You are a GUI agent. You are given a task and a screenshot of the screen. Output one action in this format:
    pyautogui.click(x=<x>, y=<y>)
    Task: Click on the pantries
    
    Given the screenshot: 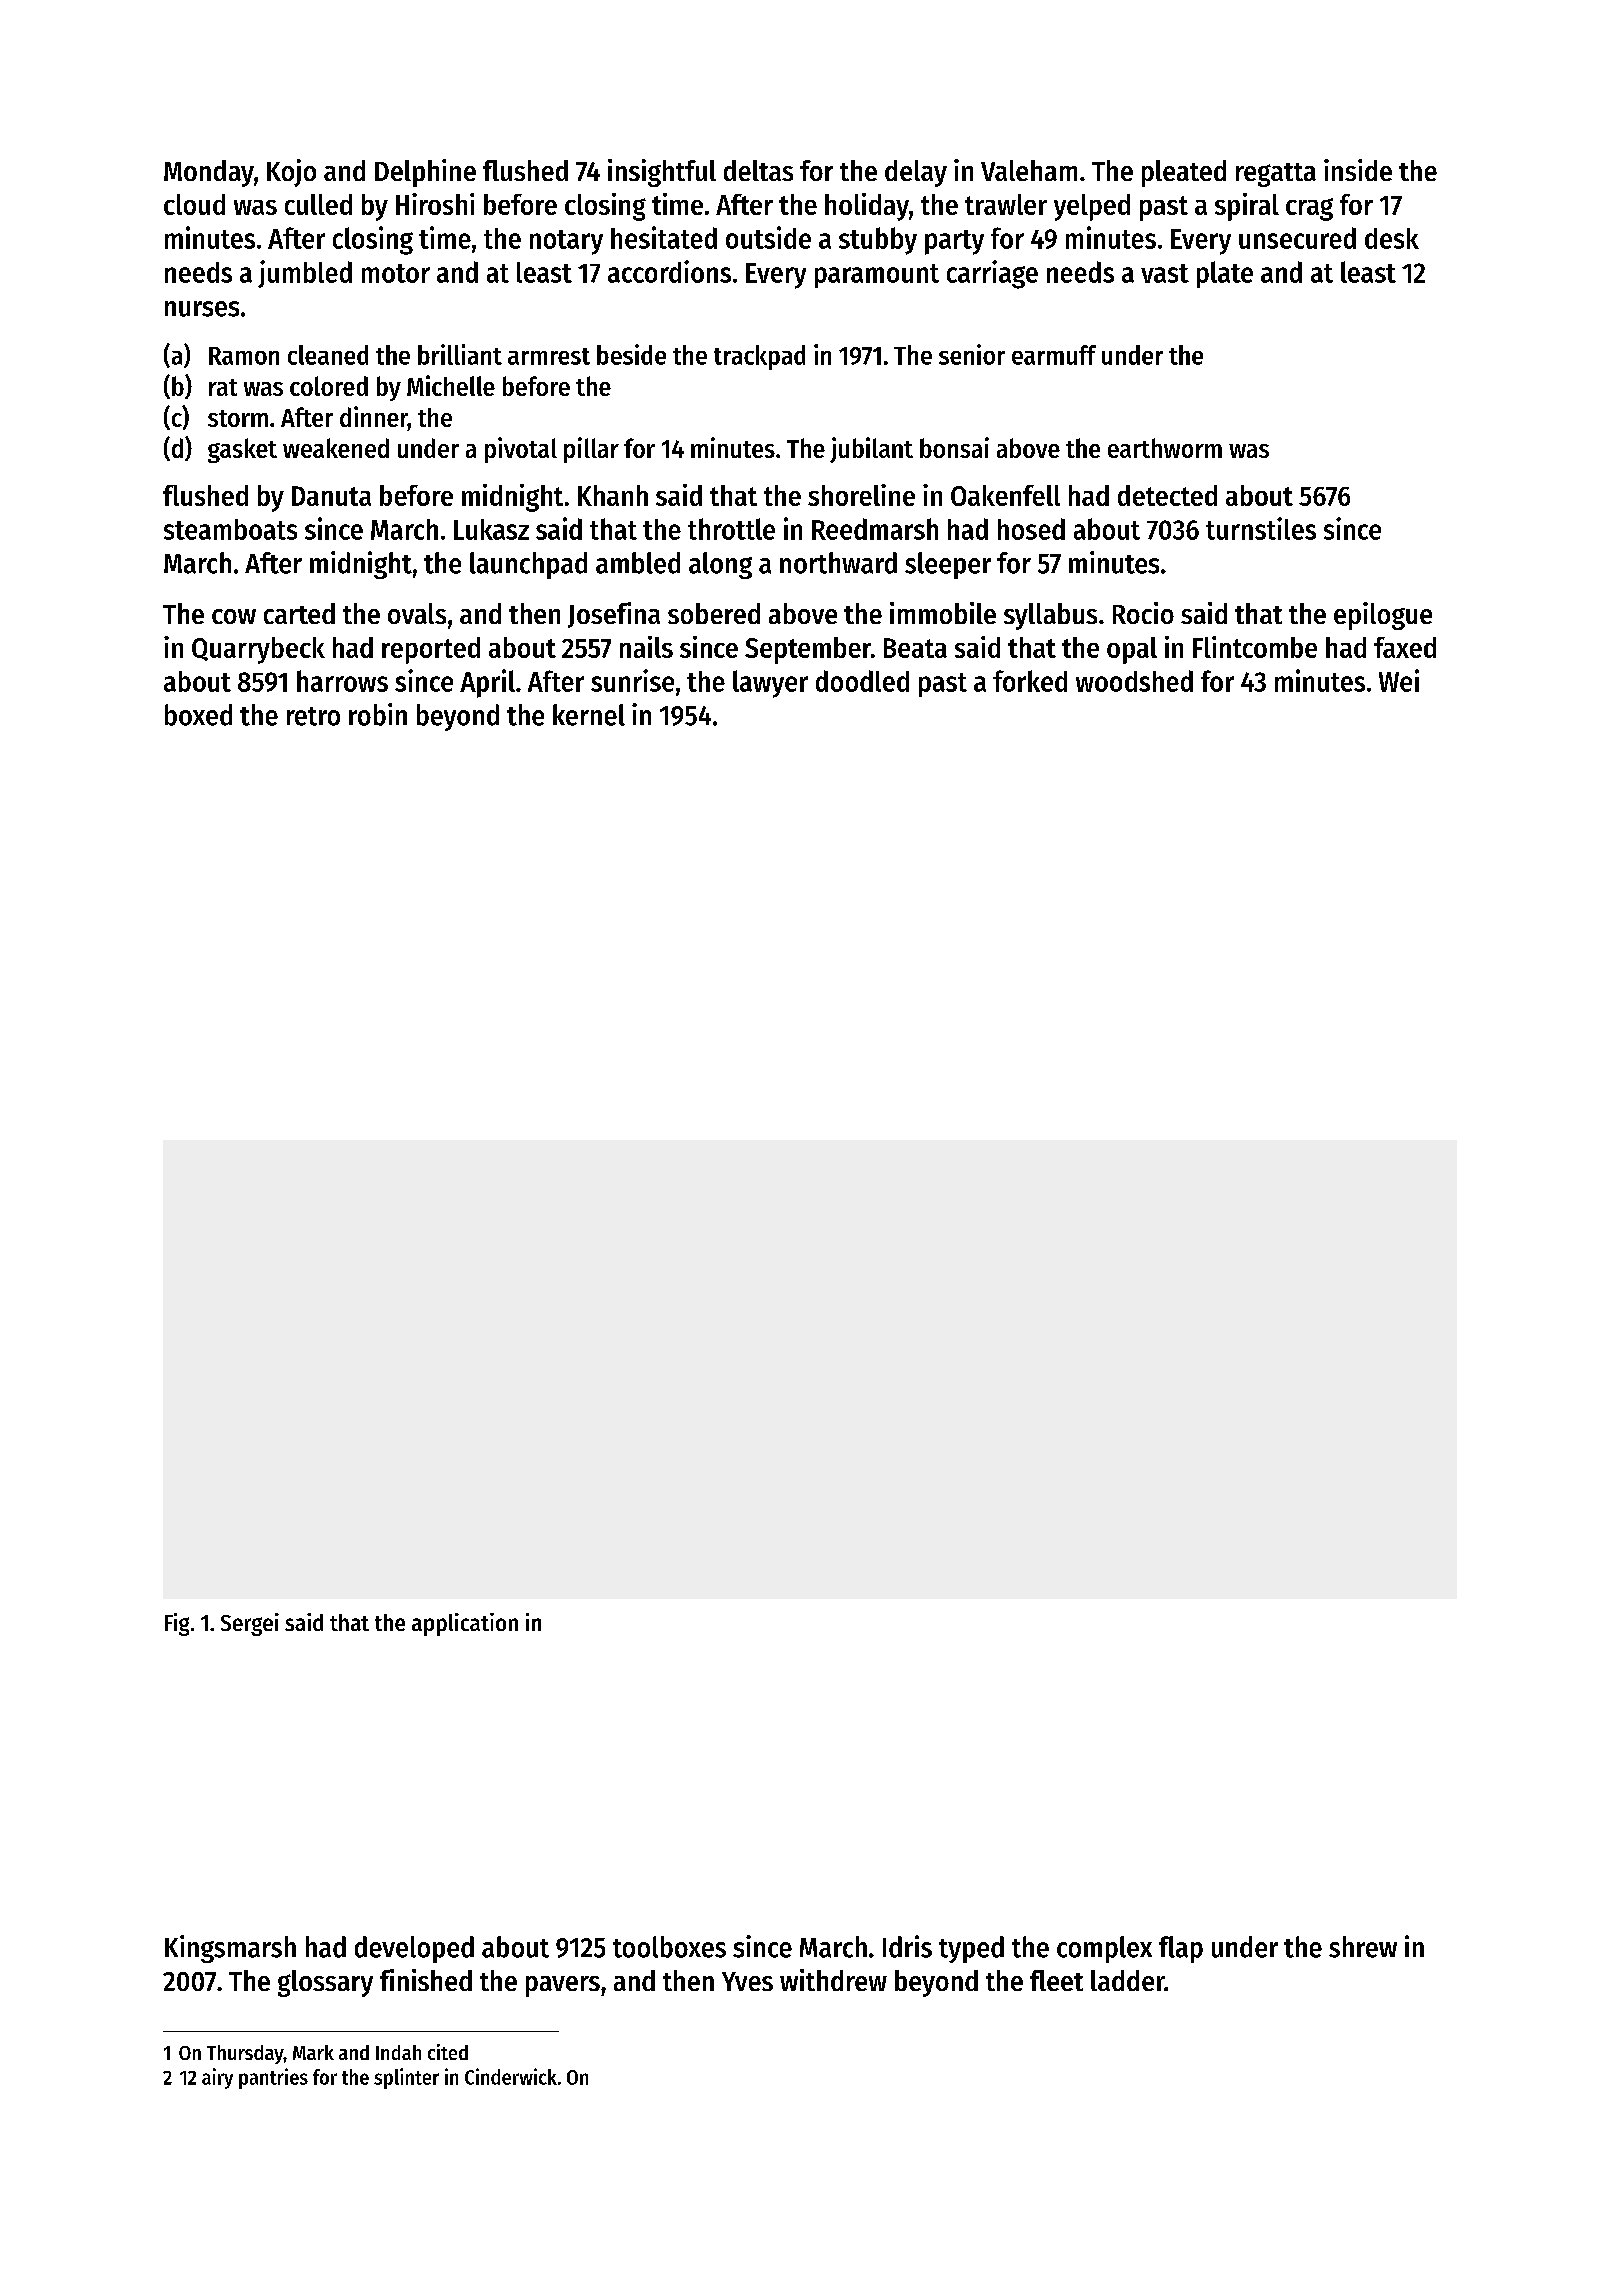 What is the action you would take?
    pyautogui.click(x=273, y=2078)
